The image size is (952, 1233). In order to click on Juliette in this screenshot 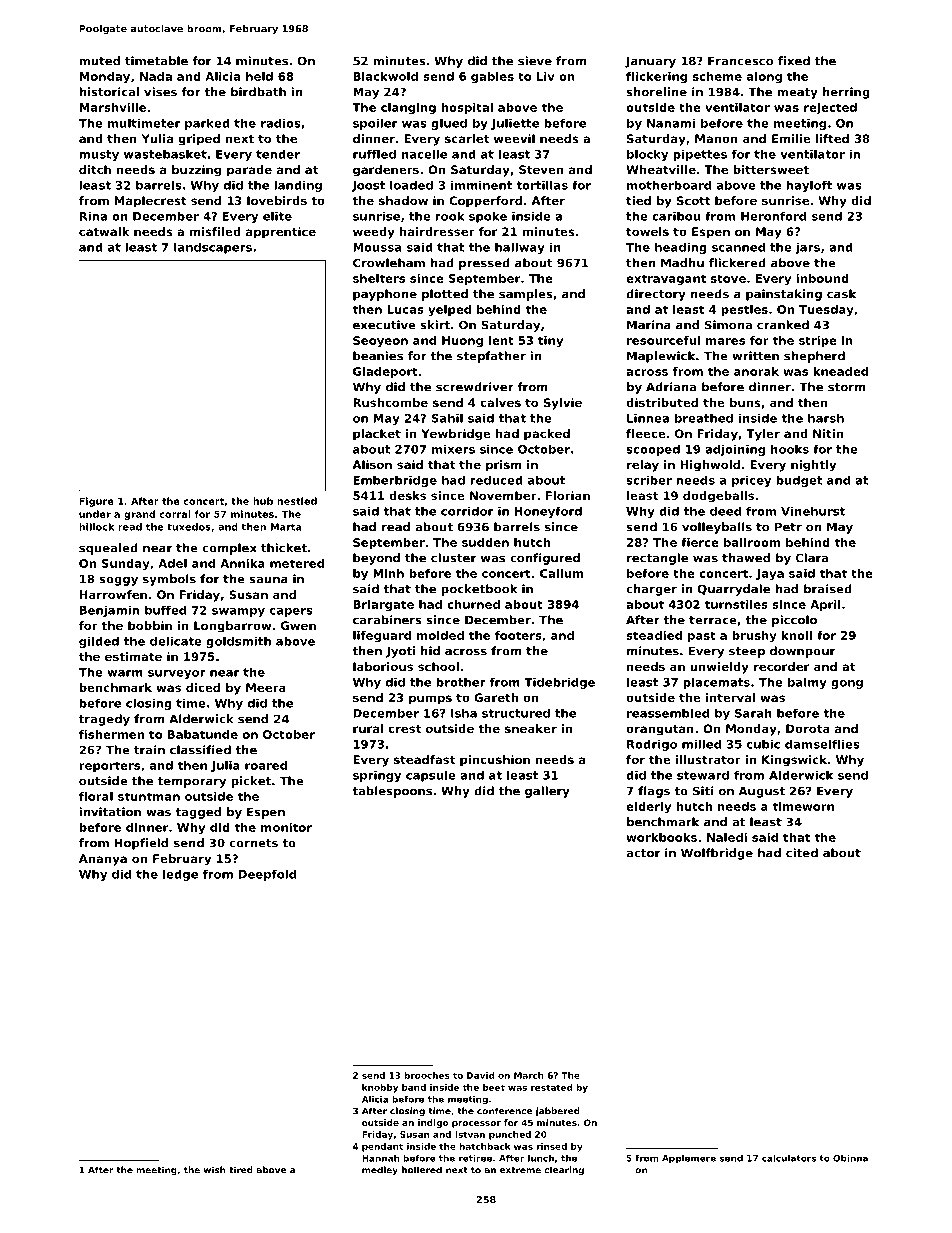, I will do `click(515, 124)`.
